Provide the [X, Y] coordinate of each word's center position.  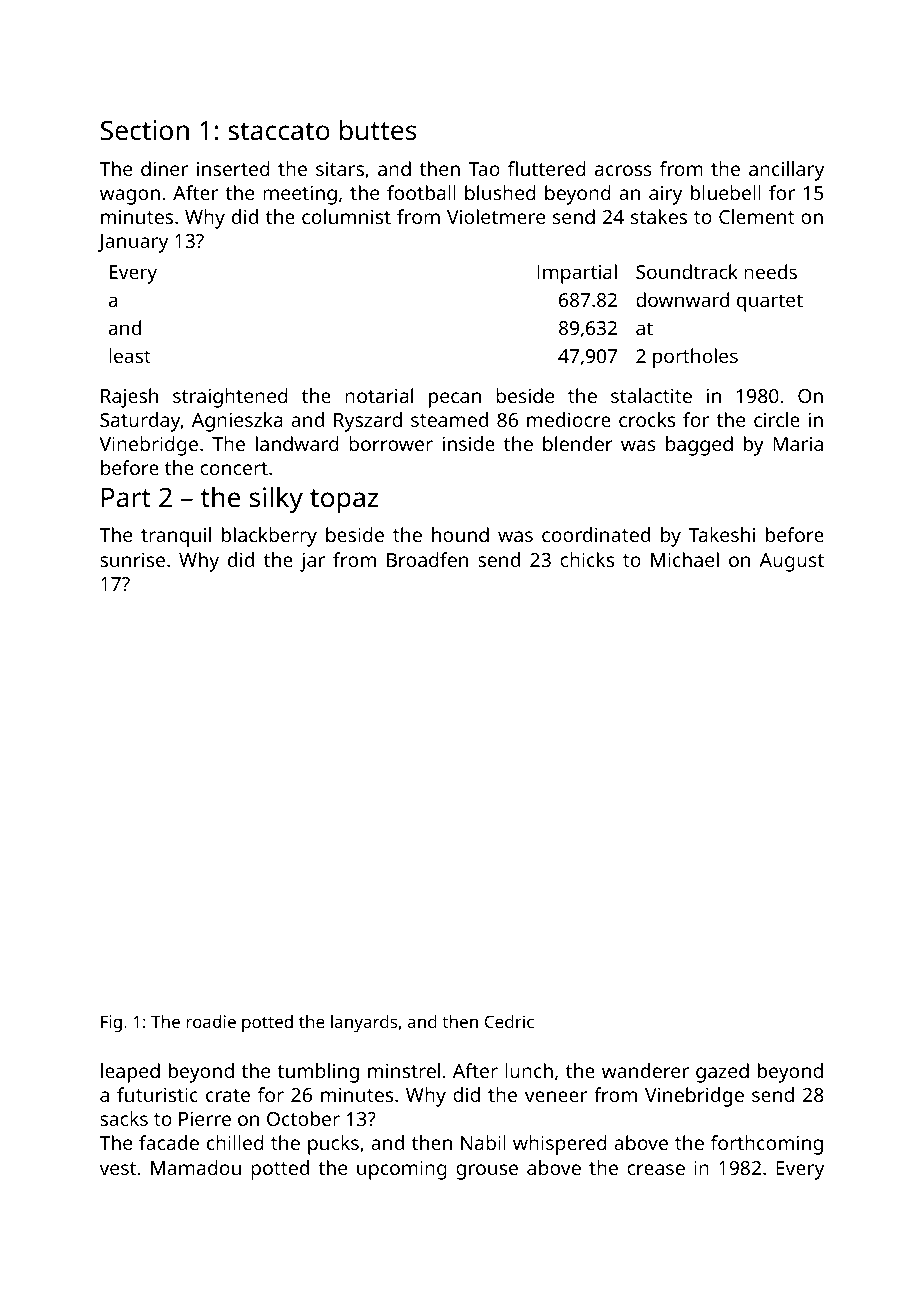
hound [460, 534]
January [133, 243]
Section [145, 130]
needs [770, 271]
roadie [211, 1021]
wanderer [645, 1070]
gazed [722, 1073]
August [791, 562]
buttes [378, 130]
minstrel [404, 1070]
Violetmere [496, 216]
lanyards [364, 1023]
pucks [333, 1145]
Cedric [509, 1021]
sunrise [132, 559]
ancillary [786, 171]
